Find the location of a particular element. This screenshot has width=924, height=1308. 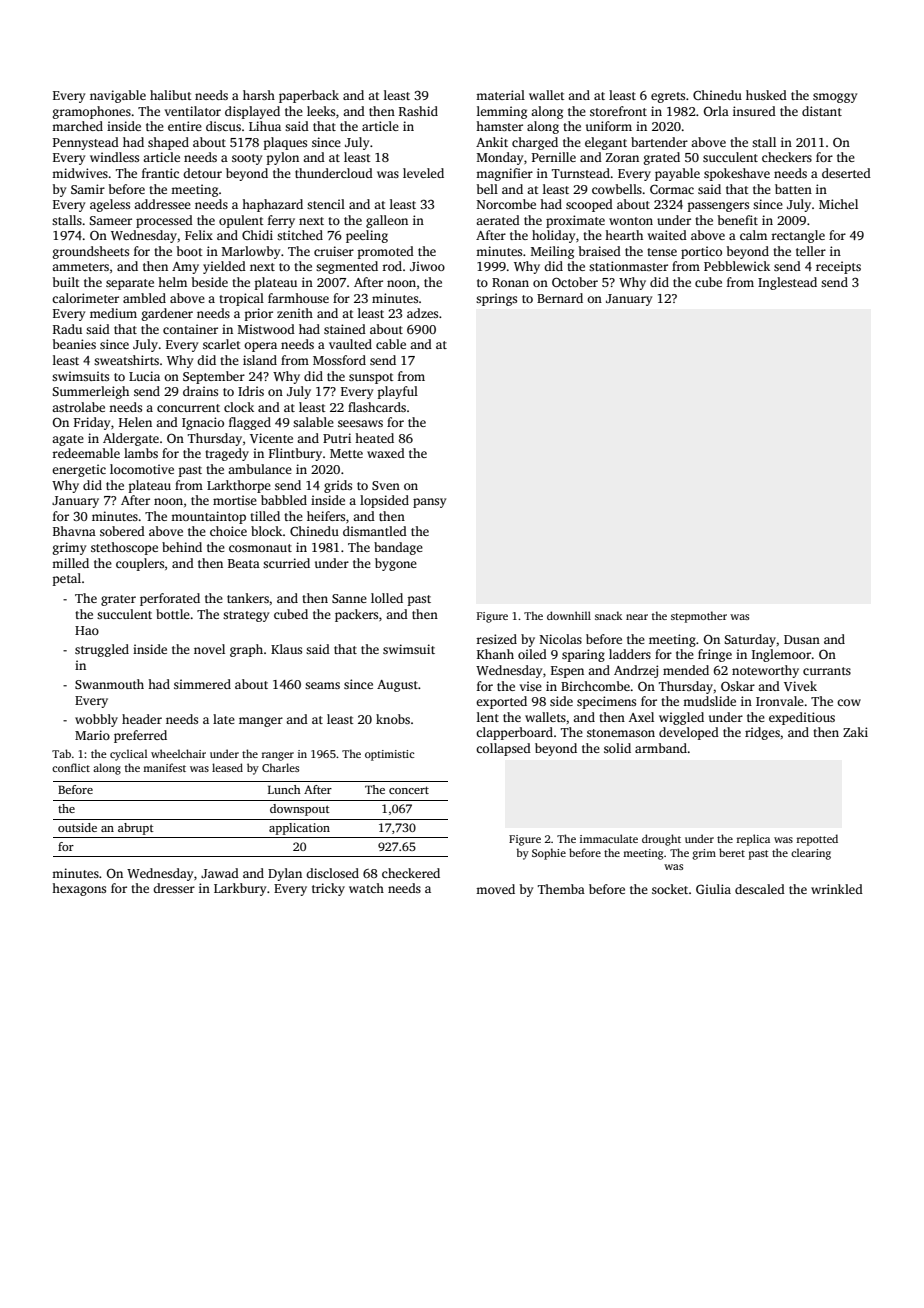

Klaus is located at coordinates (286, 649).
